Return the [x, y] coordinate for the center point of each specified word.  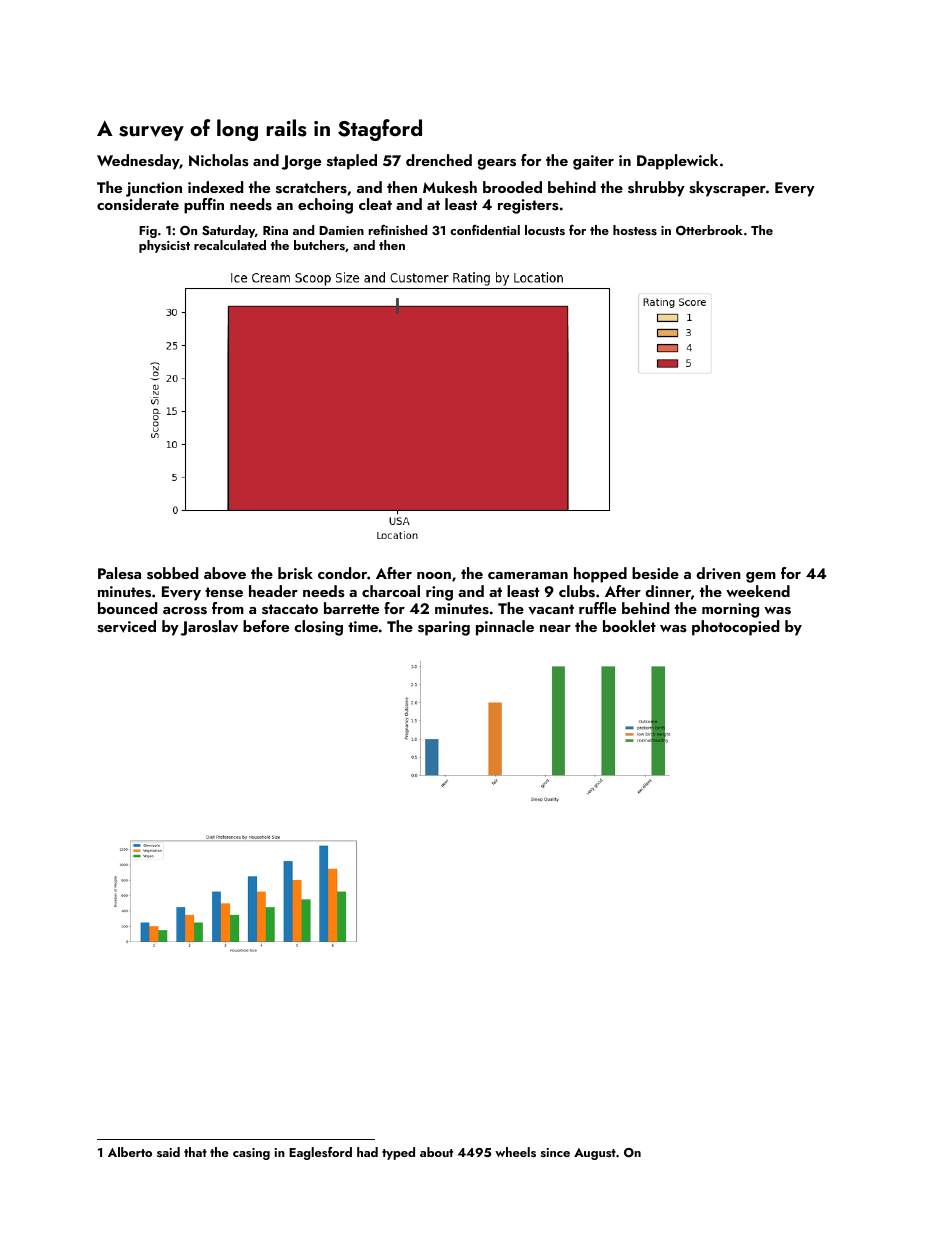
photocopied [735, 628]
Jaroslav [209, 628]
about [436, 1152]
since [555, 1152]
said [168, 1152]
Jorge [301, 162]
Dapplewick [677, 162]
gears [496, 164]
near [555, 628]
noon [434, 575]
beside [655, 573]
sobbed [172, 573]
